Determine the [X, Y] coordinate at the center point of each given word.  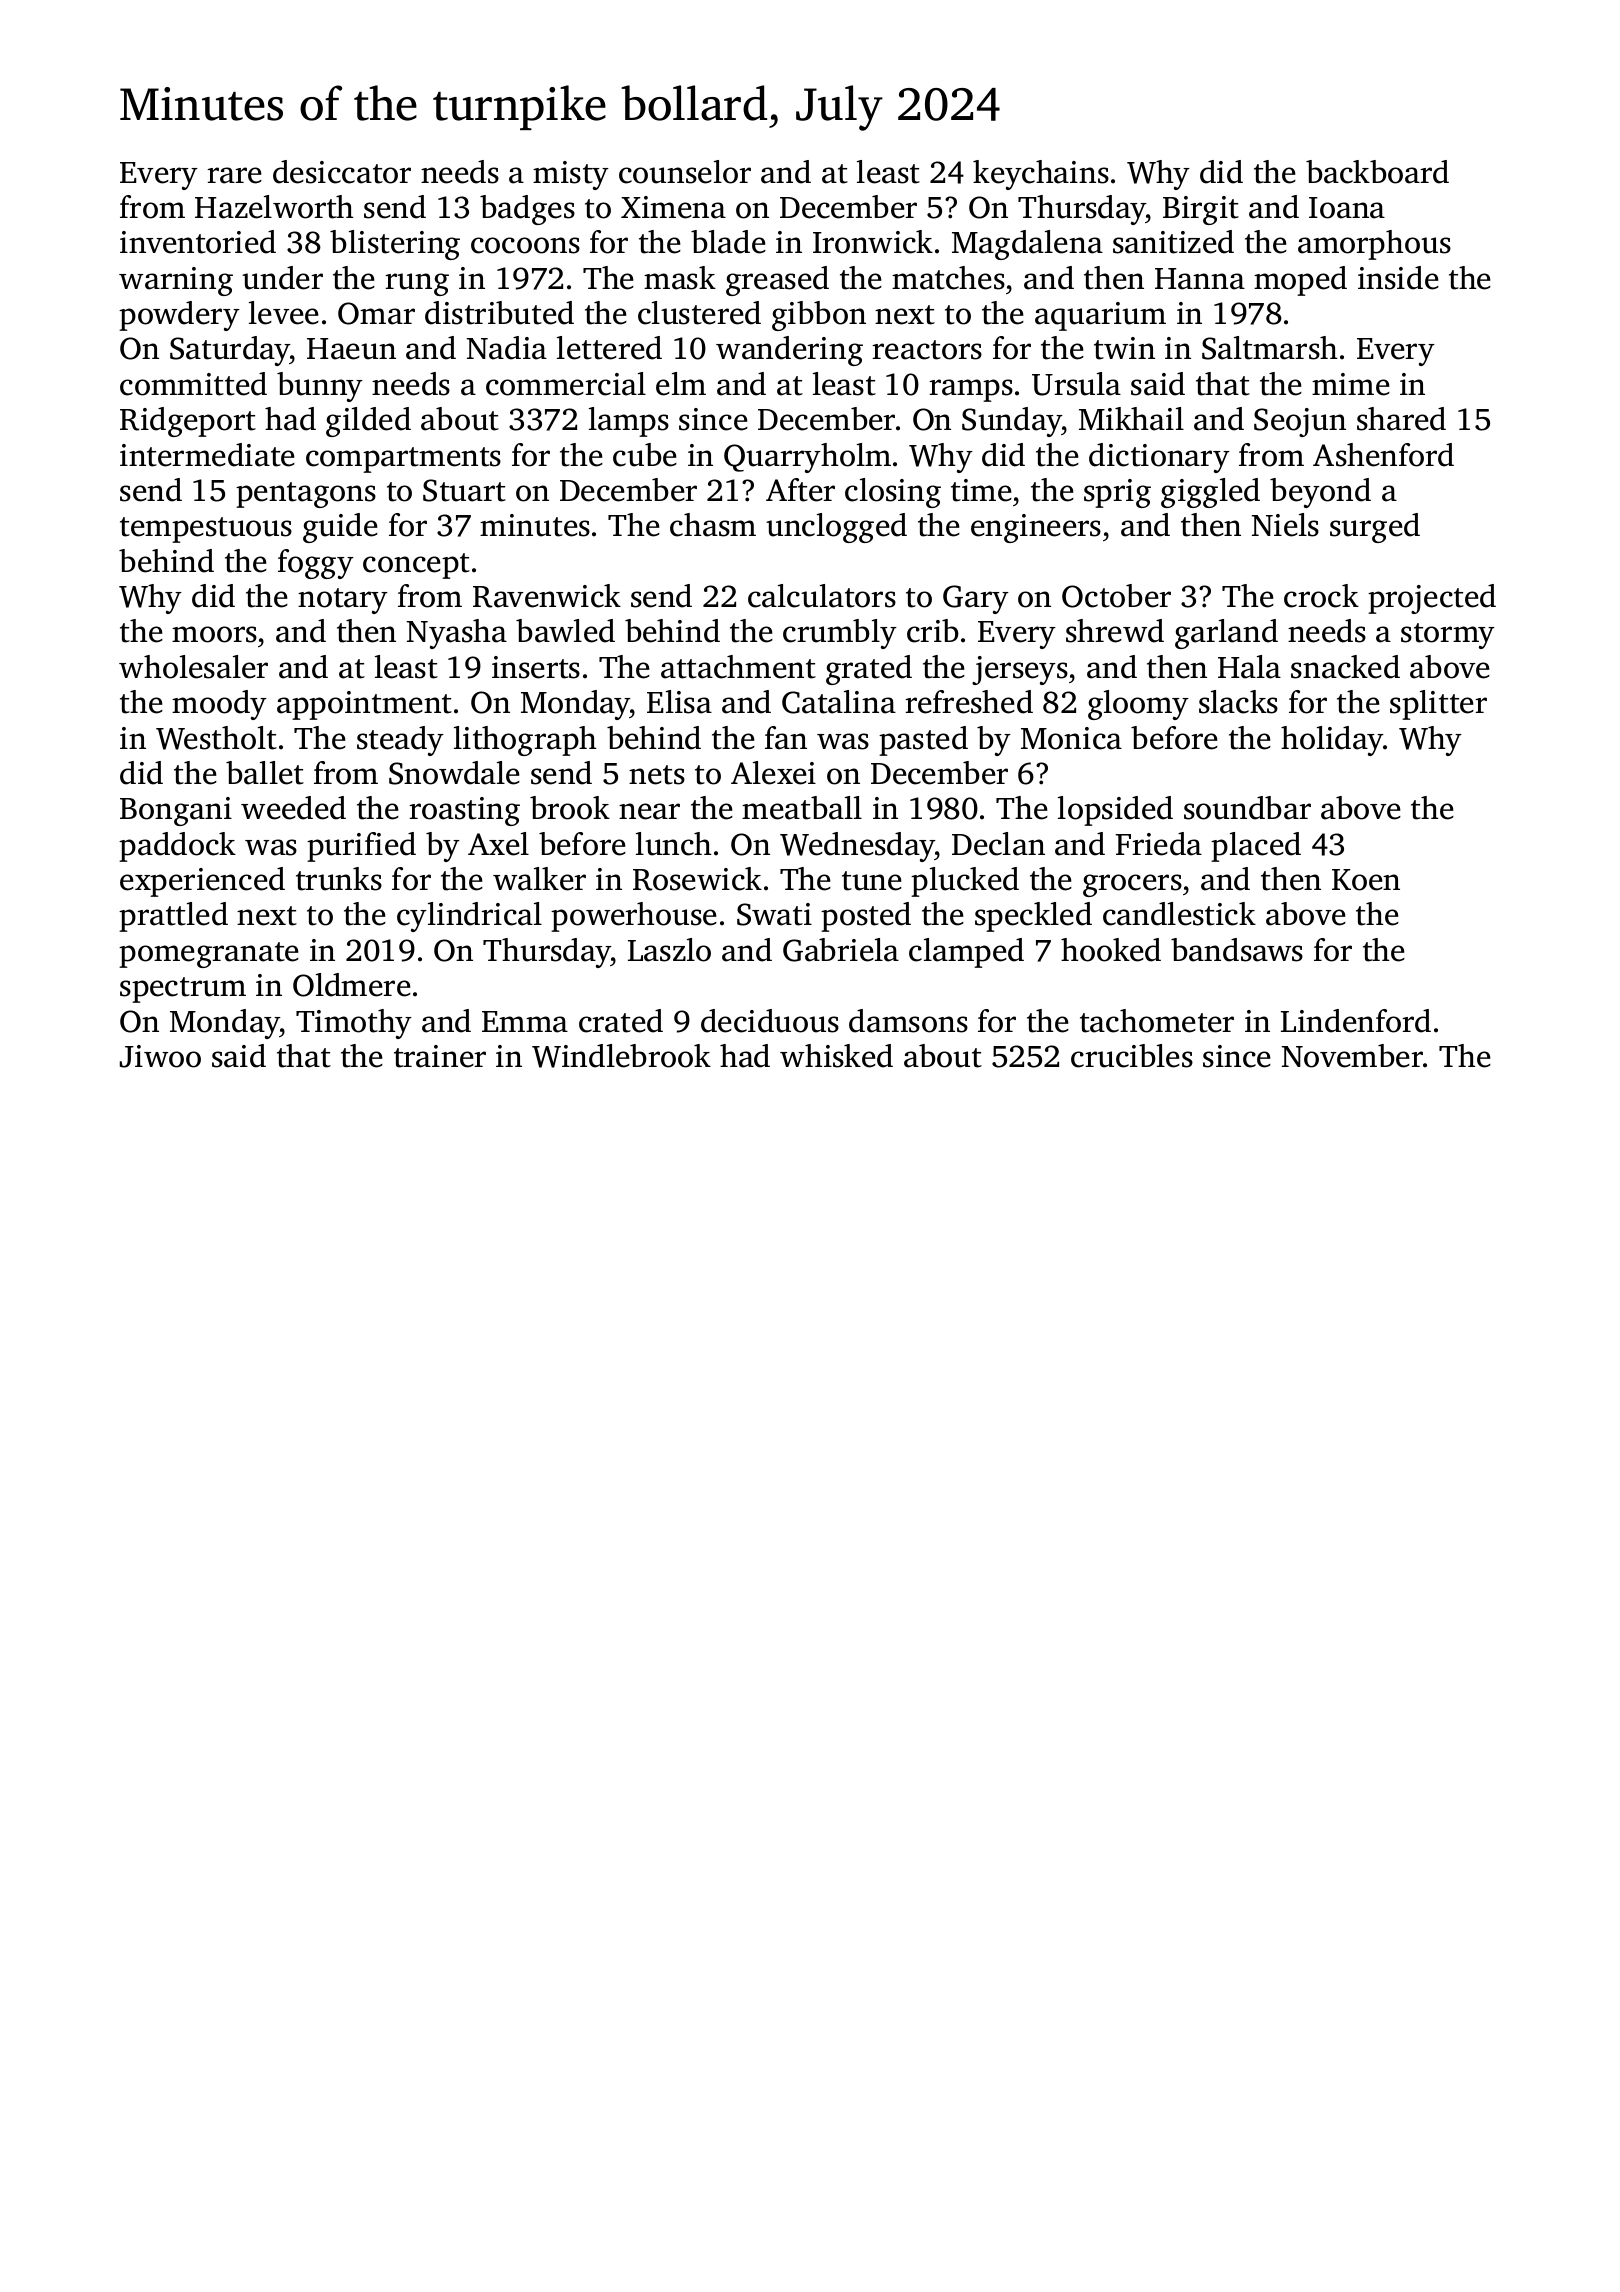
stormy [1448, 636]
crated [621, 1021]
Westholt [216, 738]
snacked [1345, 667]
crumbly [840, 634]
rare [234, 175]
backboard [1377, 172]
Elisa [679, 702]
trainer [440, 1056]
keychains [1041, 175]
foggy [316, 564]
